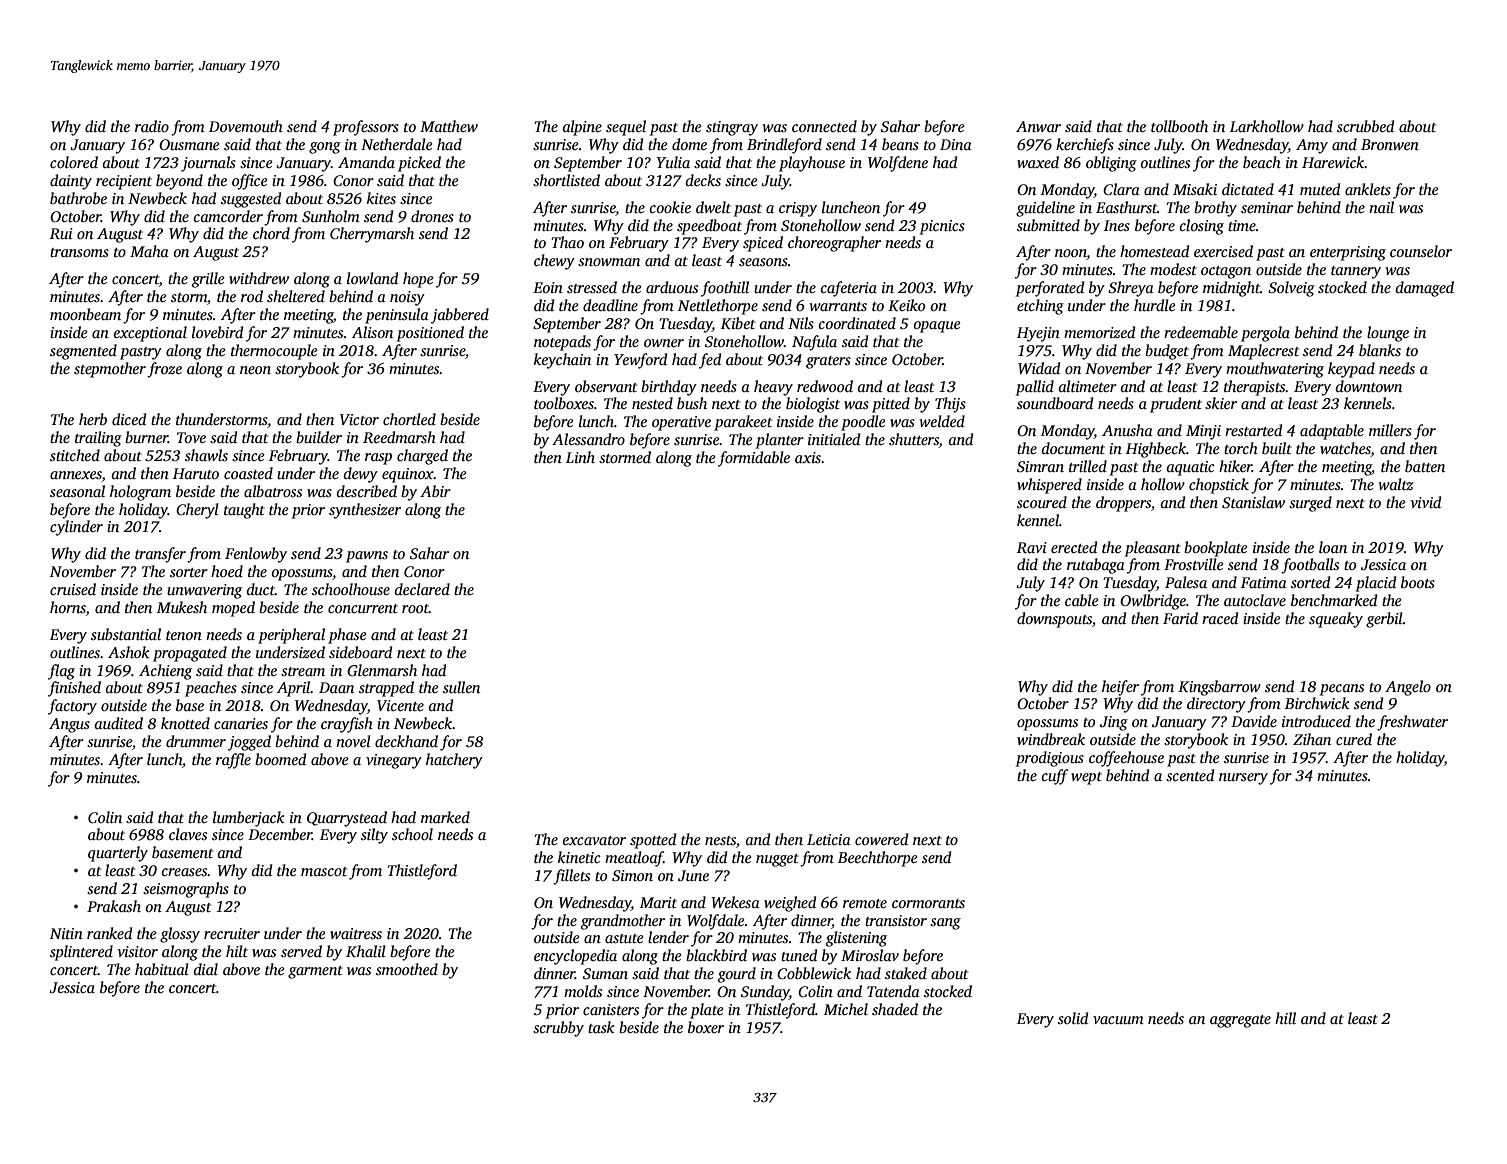 This document has height=1164, width=1507. Describe the element at coordinates (184, 635) in the document. I see `tenon` at that location.
